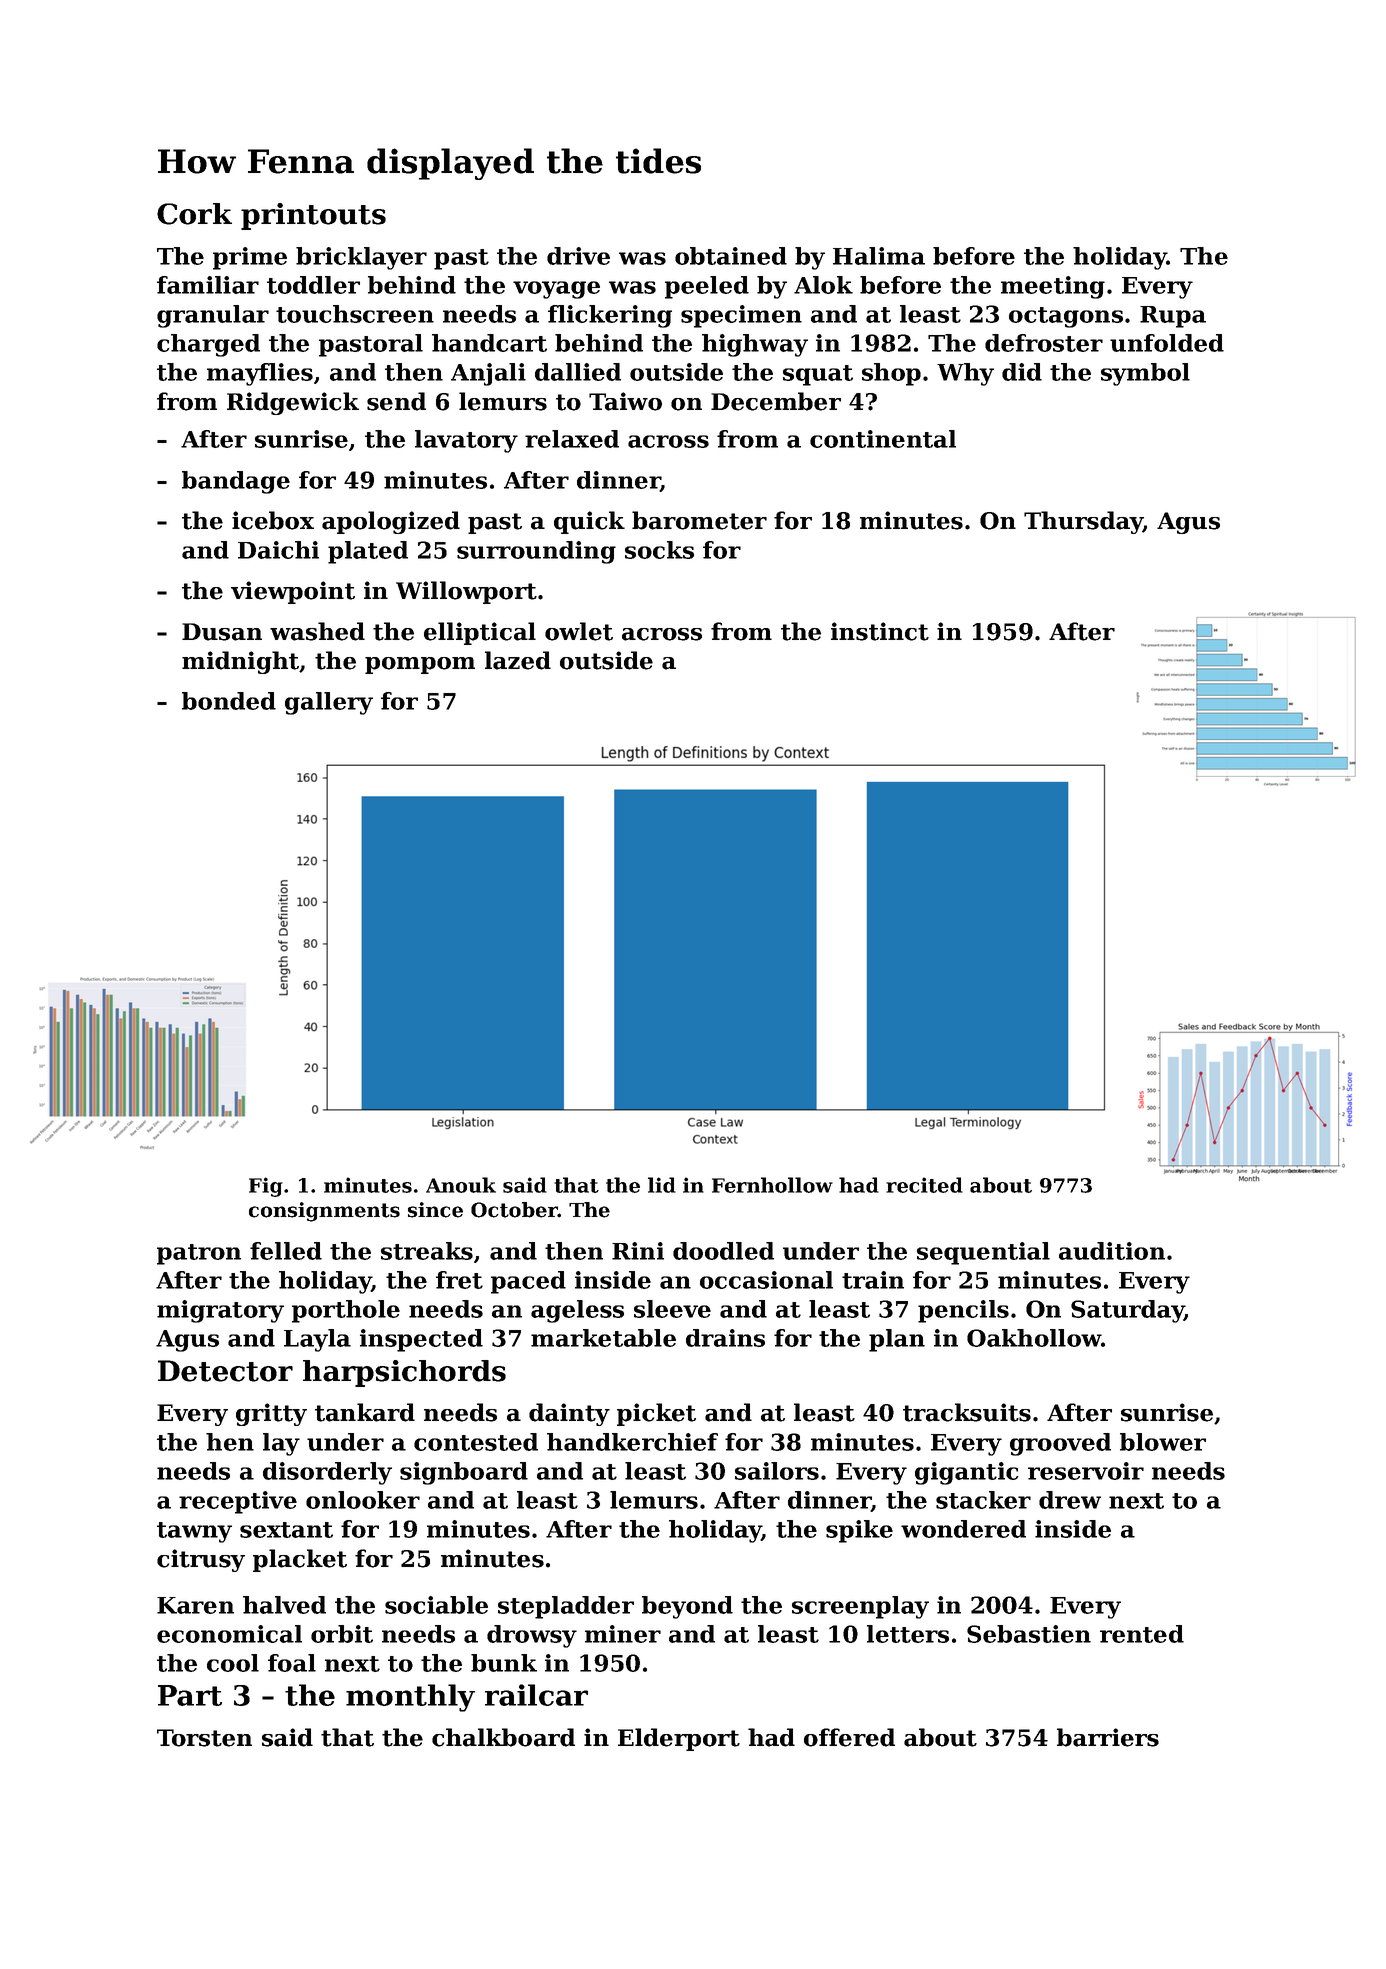 This screenshot has height=1969, width=1386. I want to click on gallery, so click(329, 703).
